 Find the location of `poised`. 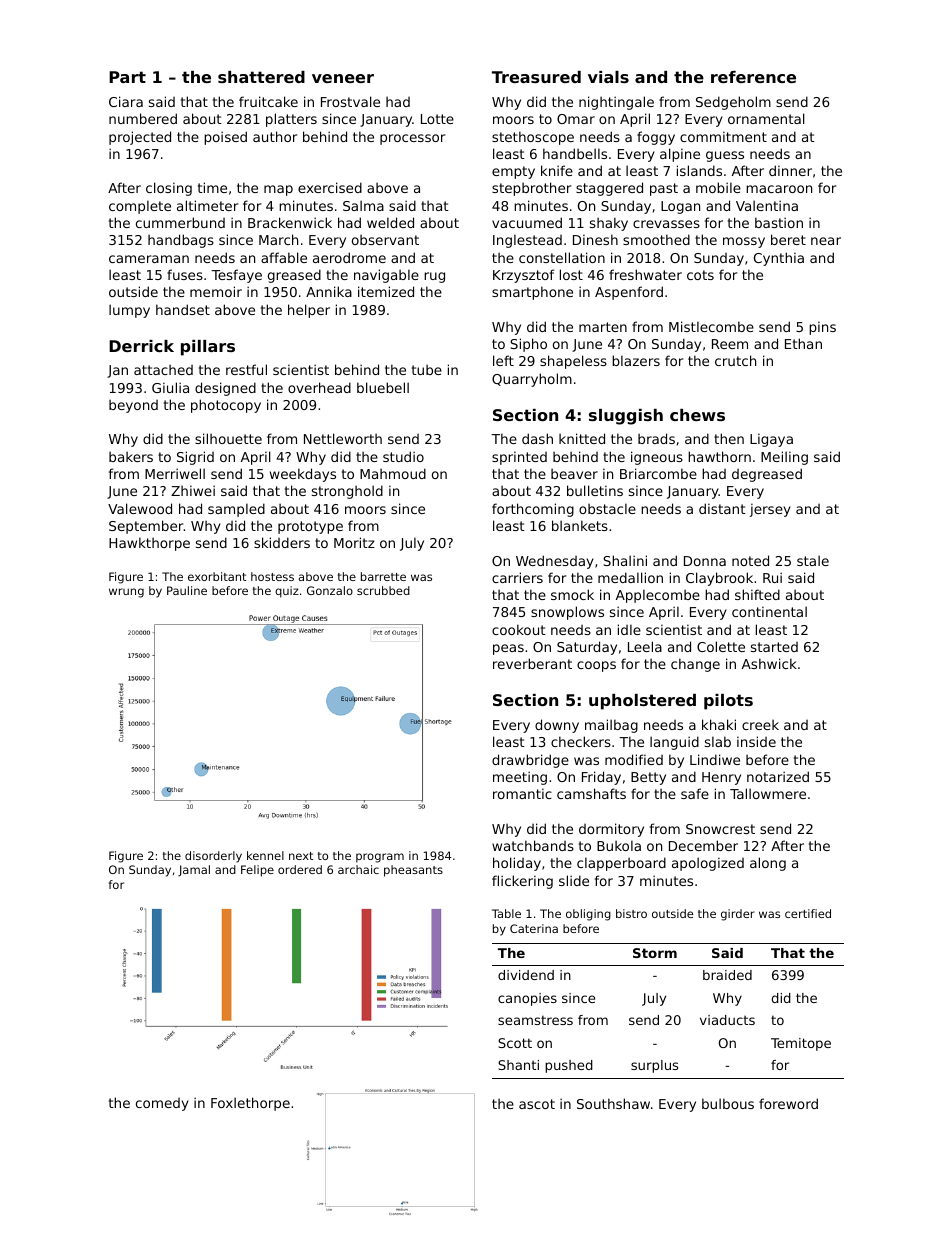

poised is located at coordinates (225, 138).
